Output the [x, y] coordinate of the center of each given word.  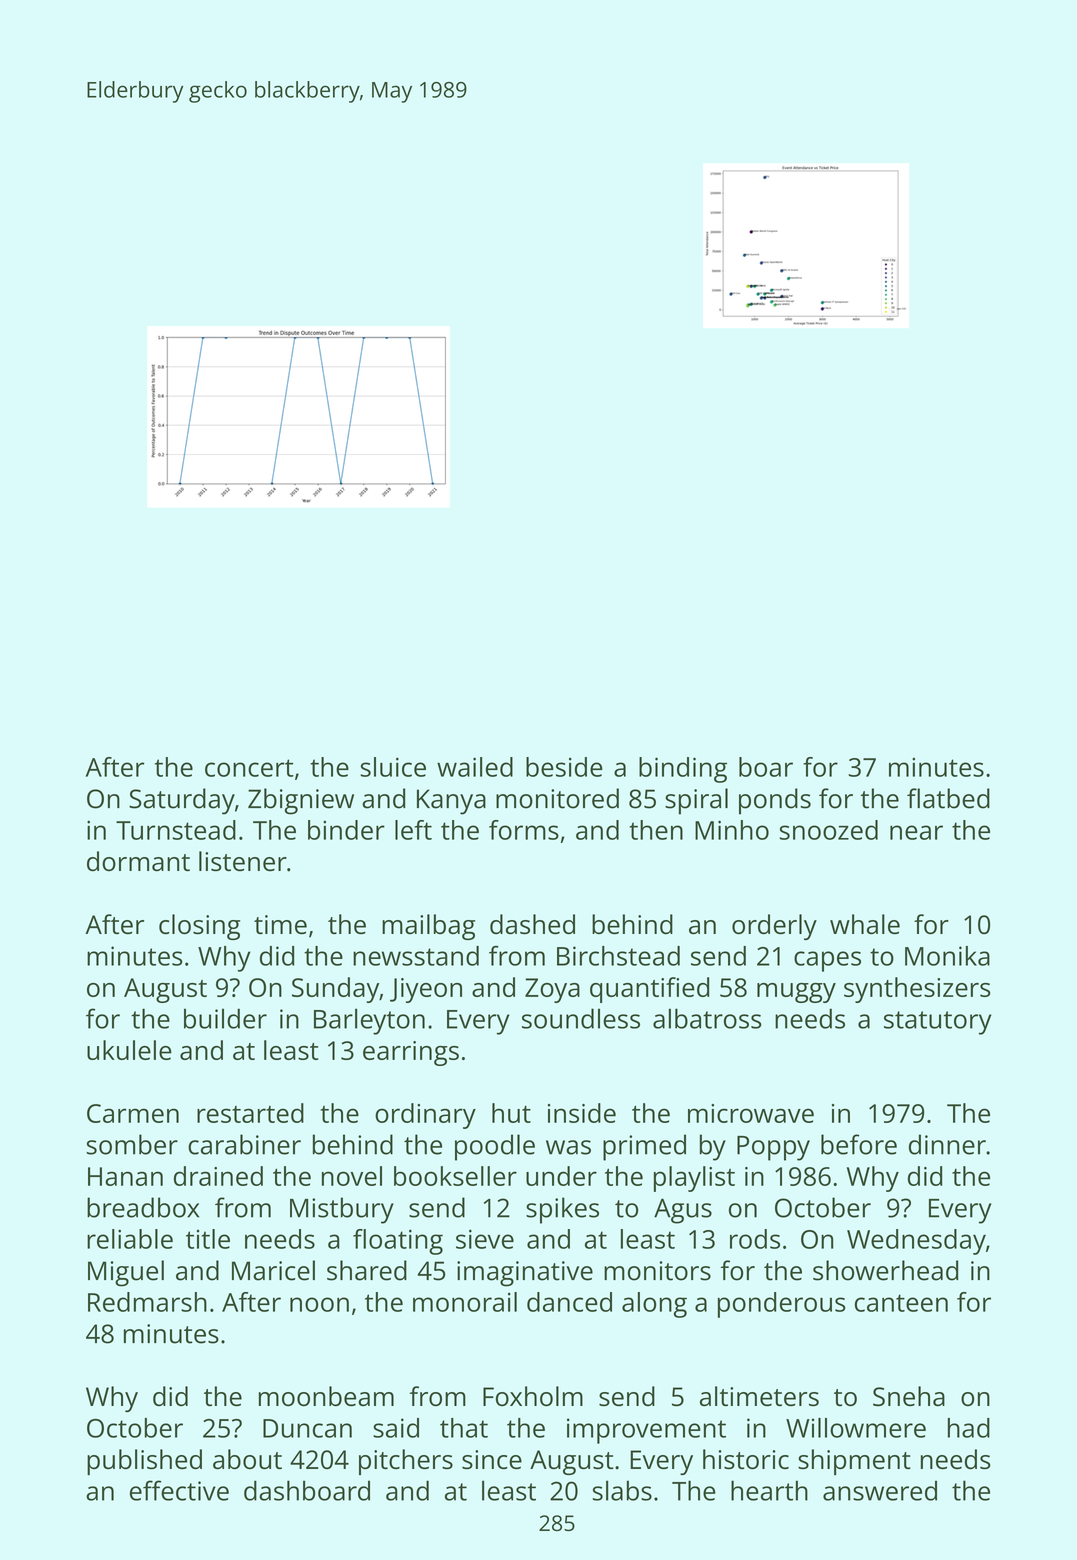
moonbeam [326, 1396]
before [859, 1144]
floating [398, 1242]
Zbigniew [301, 801]
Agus [683, 1211]
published [144, 1462]
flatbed [948, 798]
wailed [475, 767]
